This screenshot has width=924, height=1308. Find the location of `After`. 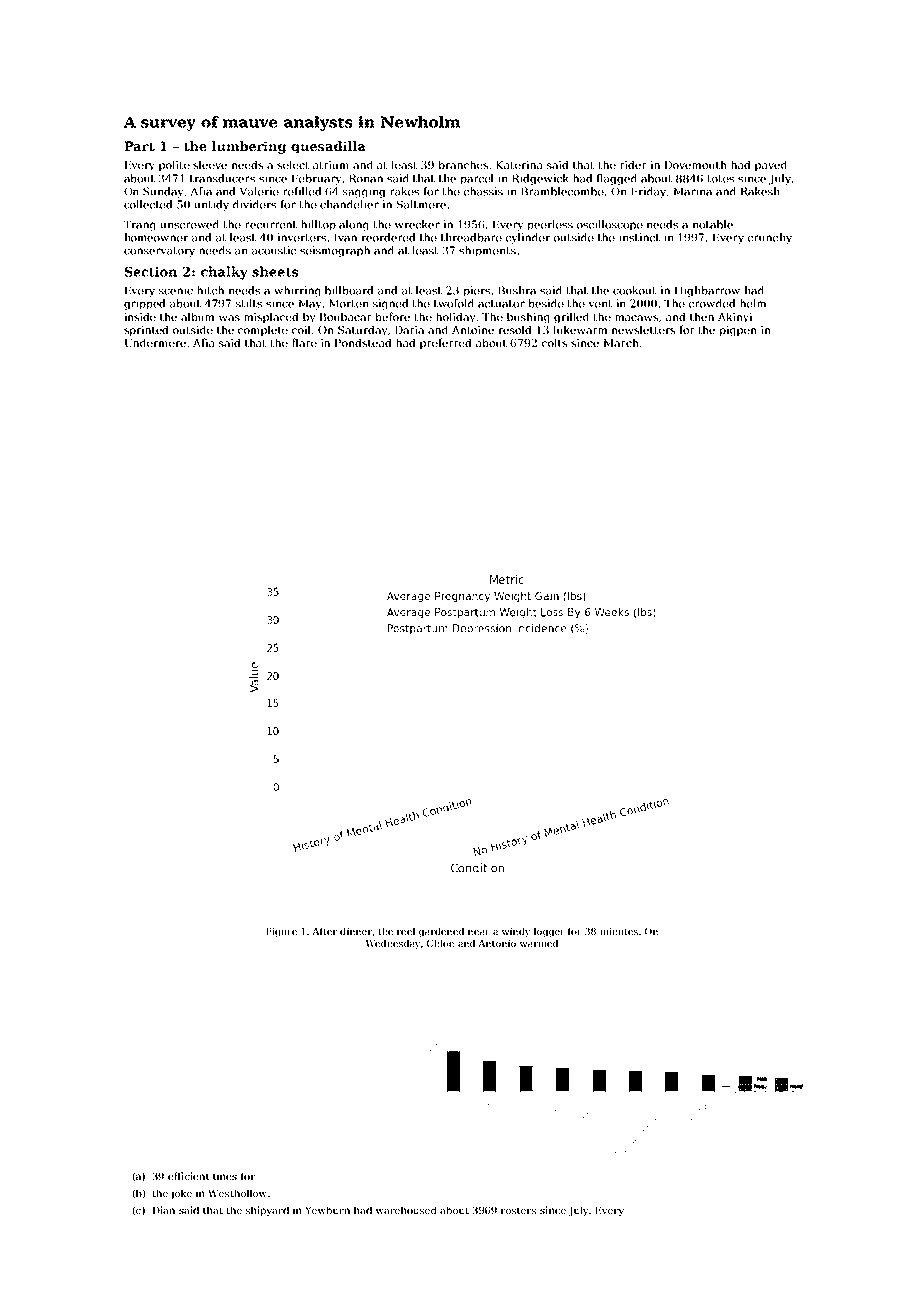

After is located at coordinates (325, 931).
